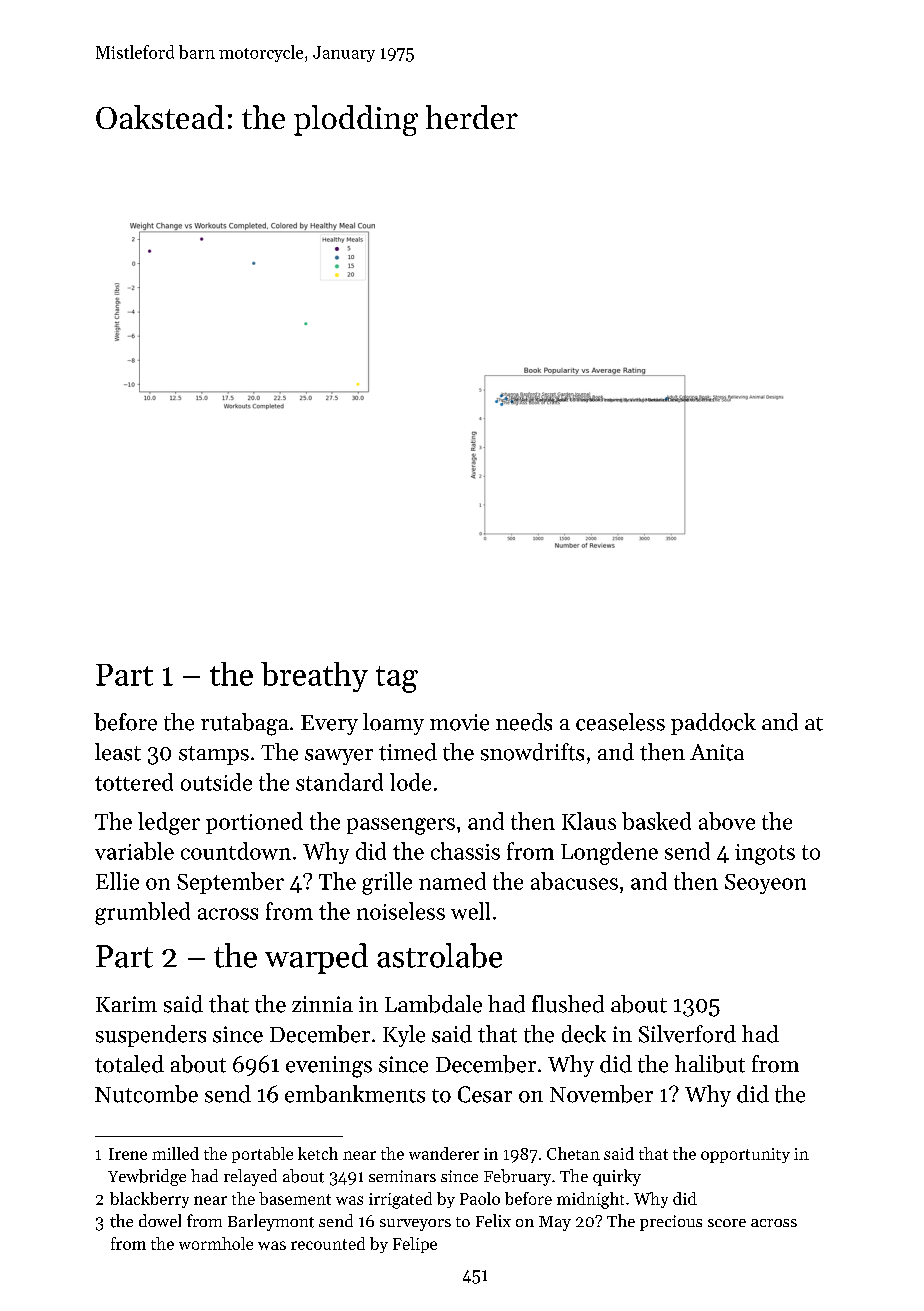 The width and height of the image is (924, 1311). What do you see at coordinates (314, 677) in the image?
I see `breathy` at bounding box center [314, 677].
